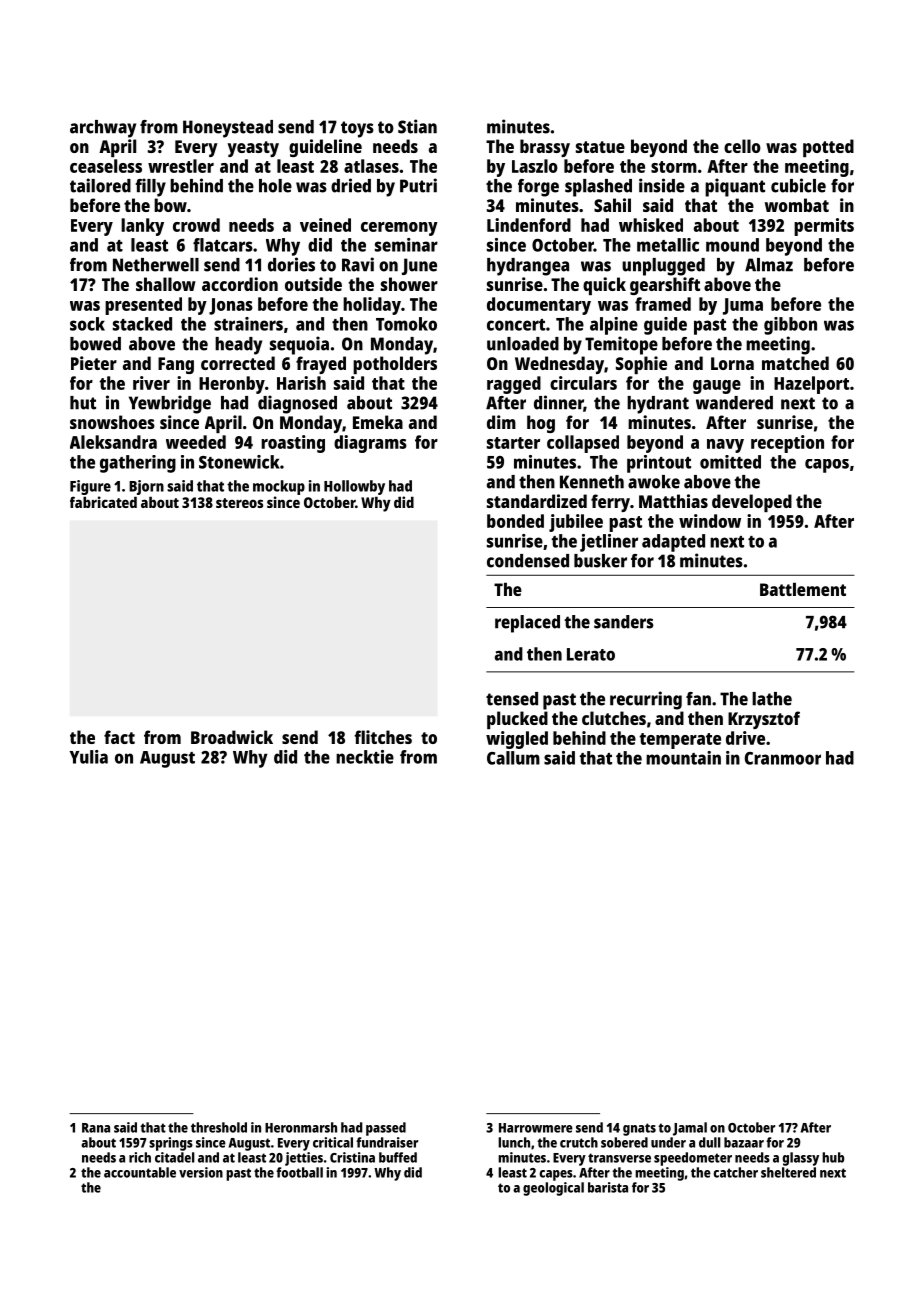  What do you see at coordinates (96, 1128) in the image?
I see `Rana` at bounding box center [96, 1128].
